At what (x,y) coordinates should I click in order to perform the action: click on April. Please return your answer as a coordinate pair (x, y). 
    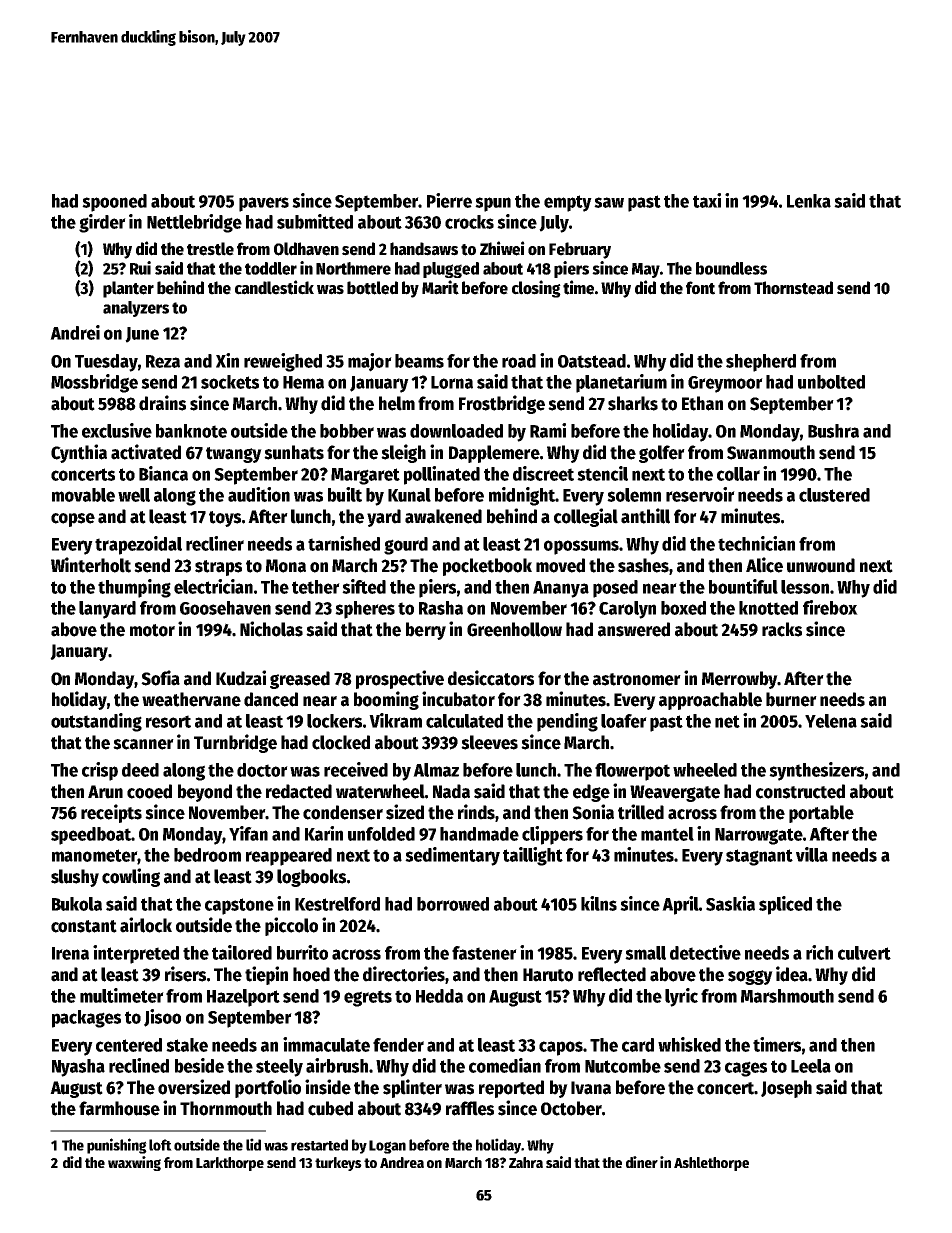
    Looking at the image, I should click on (680, 905).
